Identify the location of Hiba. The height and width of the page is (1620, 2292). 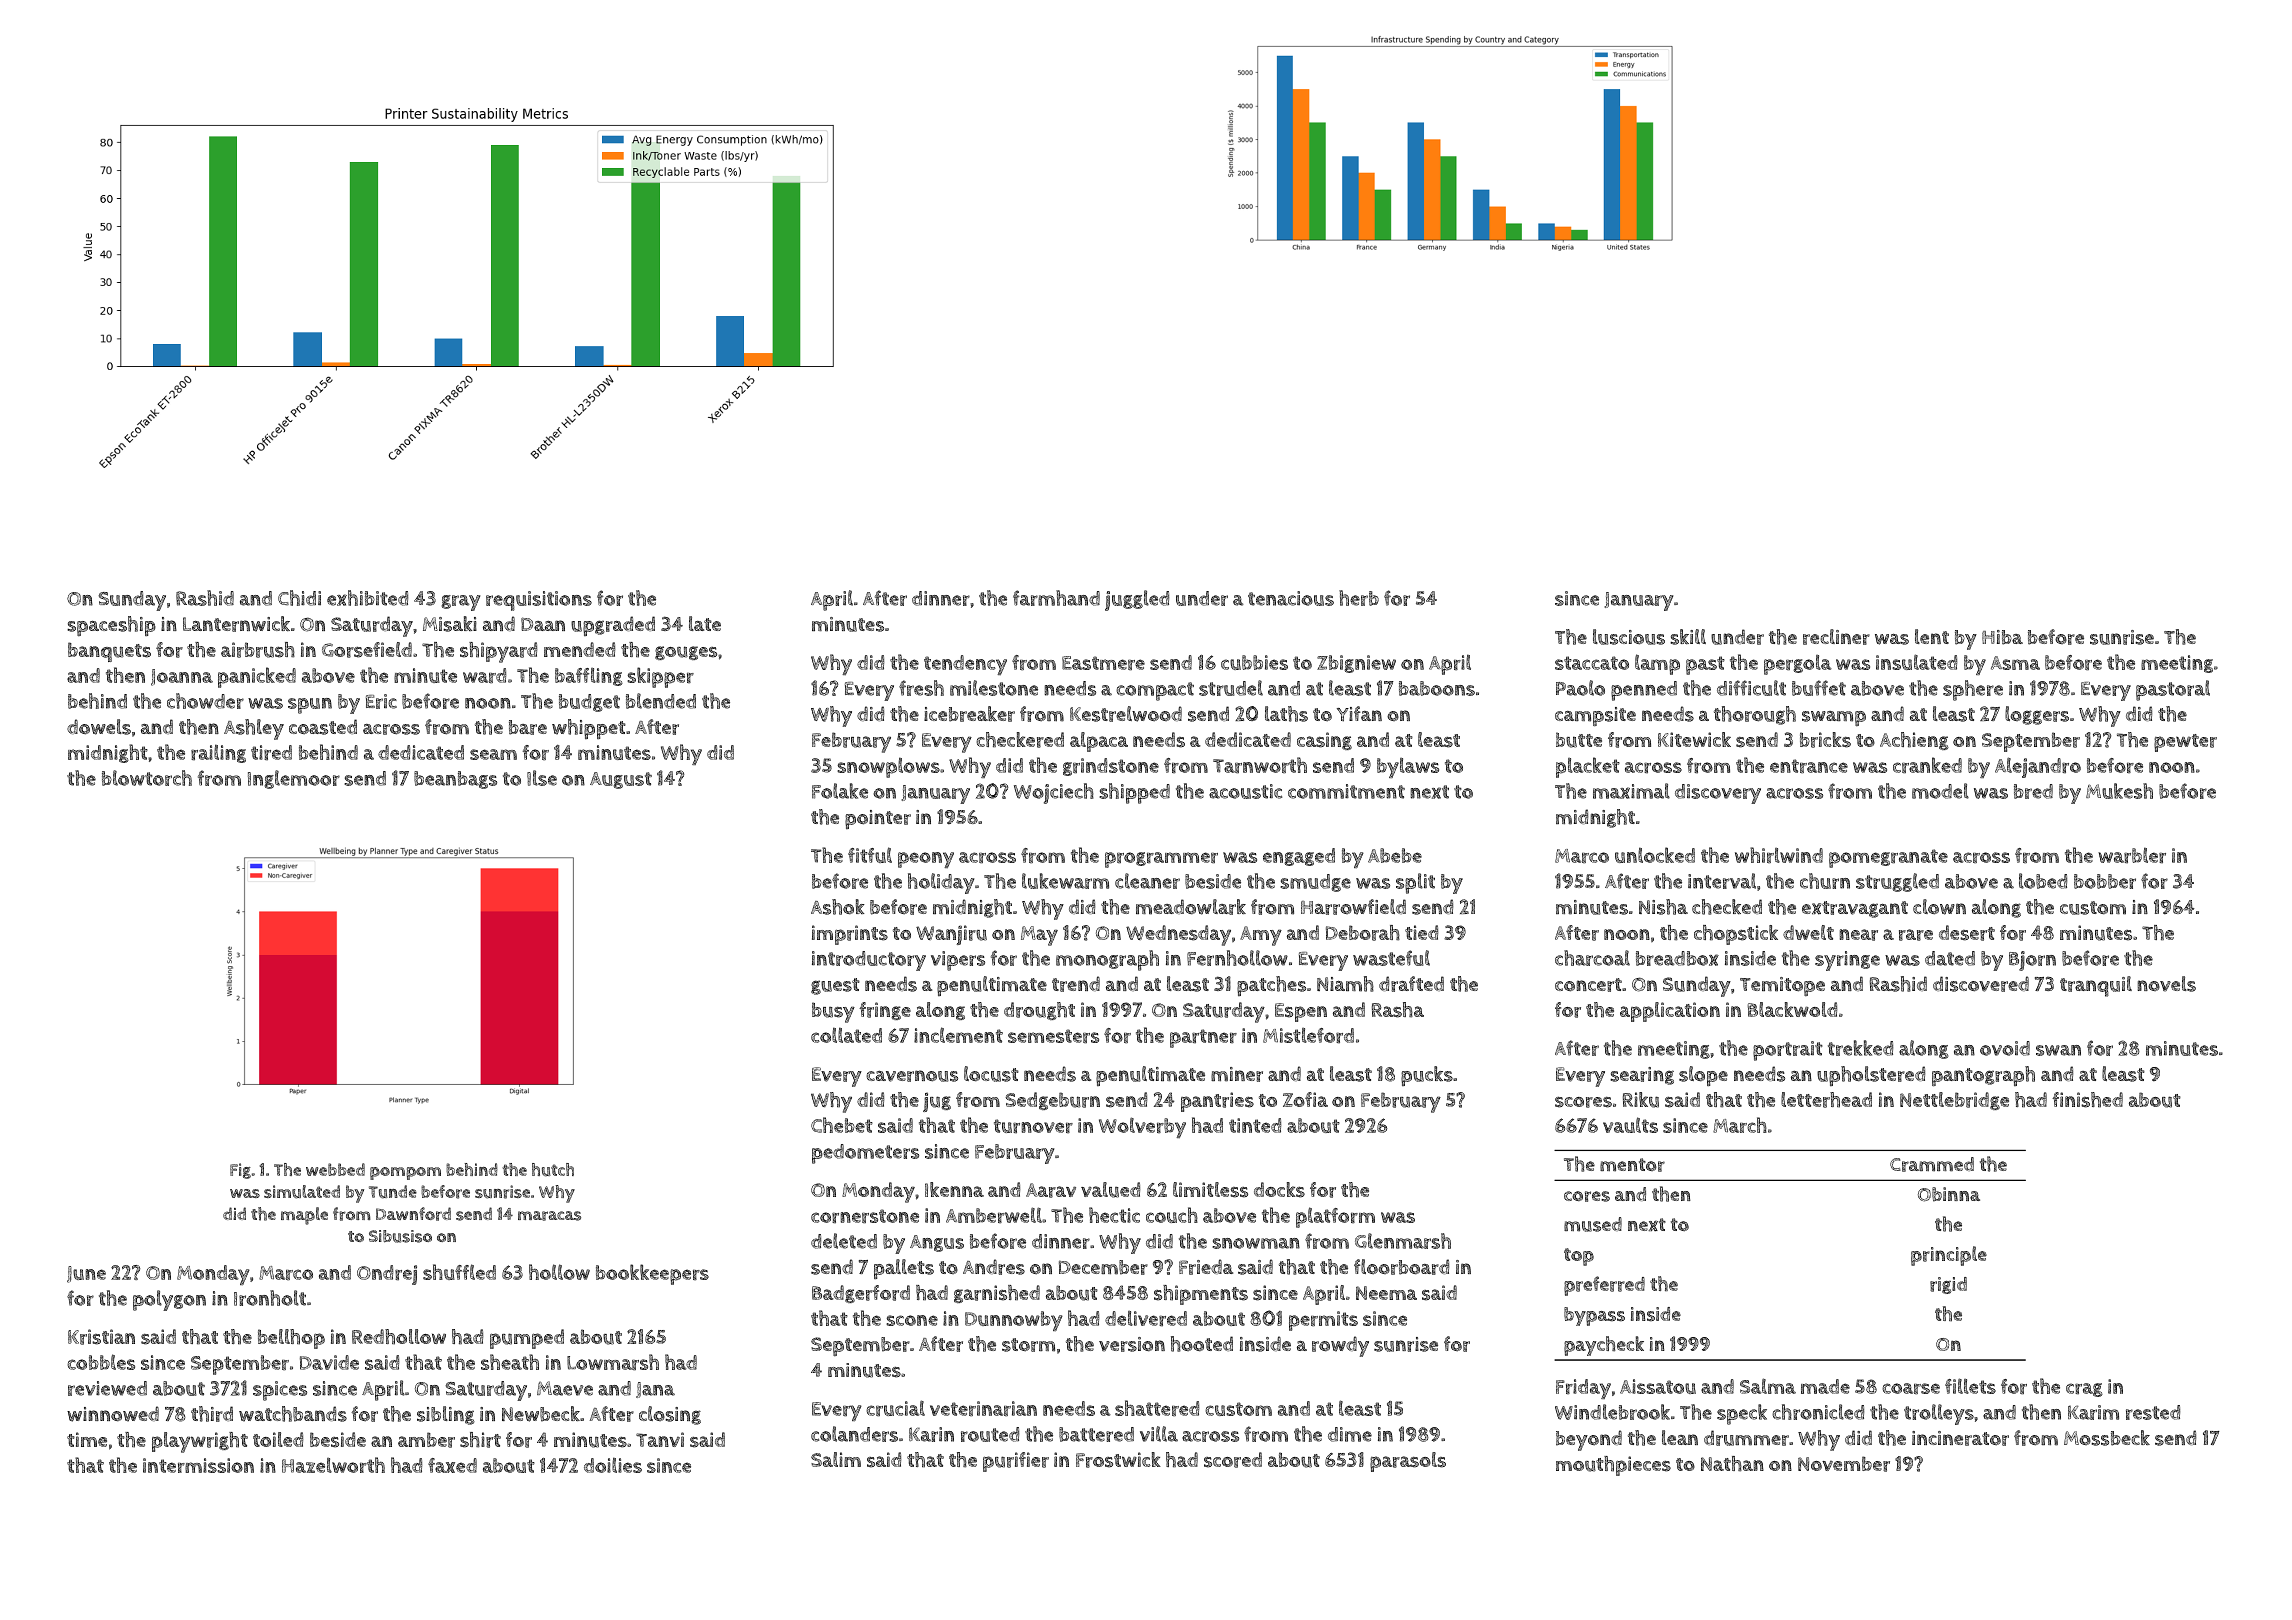
(2002, 637).
